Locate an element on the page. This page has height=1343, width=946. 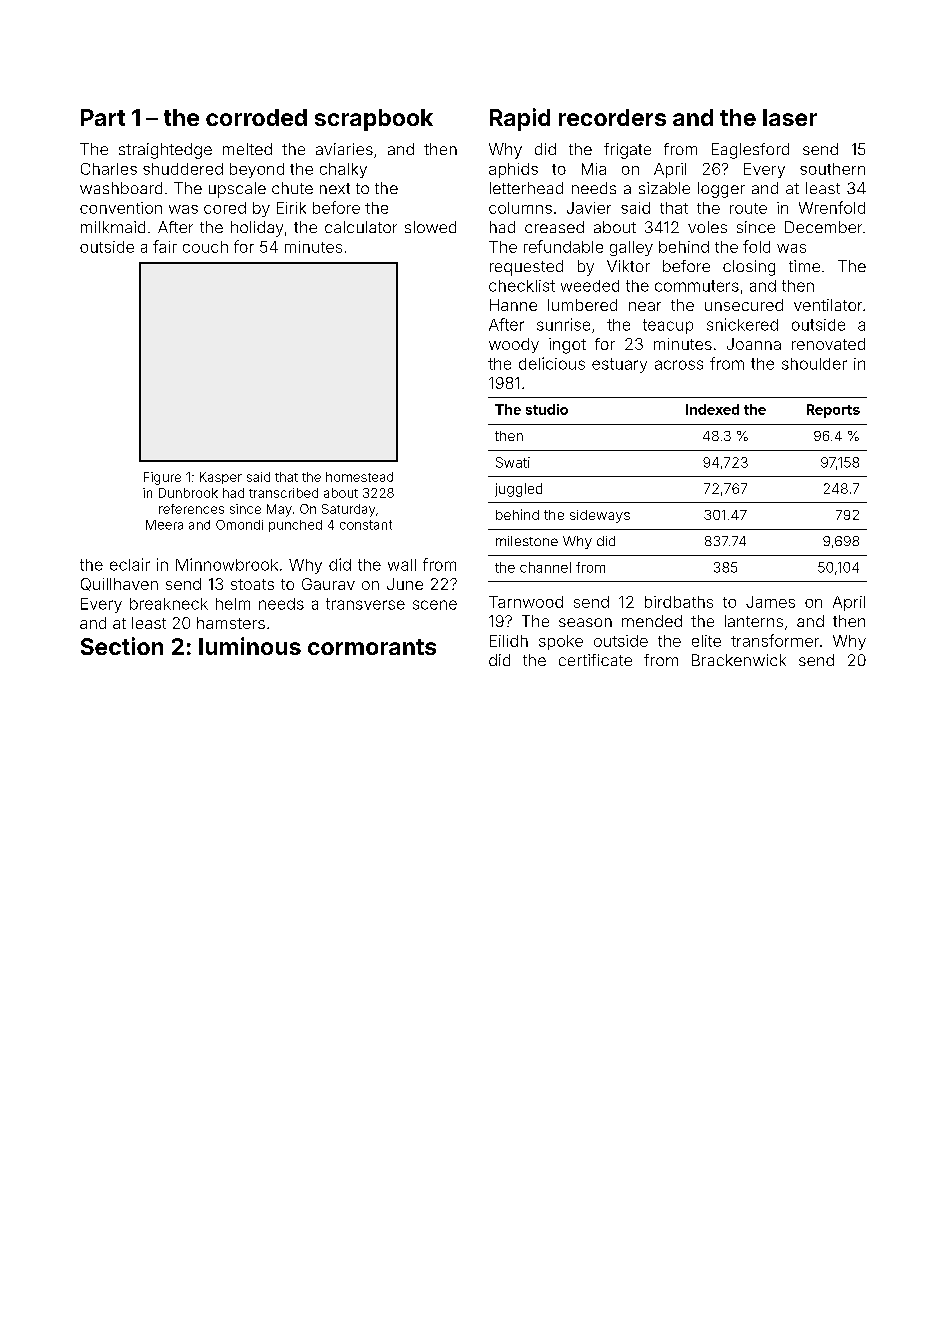
across is located at coordinates (679, 365).
